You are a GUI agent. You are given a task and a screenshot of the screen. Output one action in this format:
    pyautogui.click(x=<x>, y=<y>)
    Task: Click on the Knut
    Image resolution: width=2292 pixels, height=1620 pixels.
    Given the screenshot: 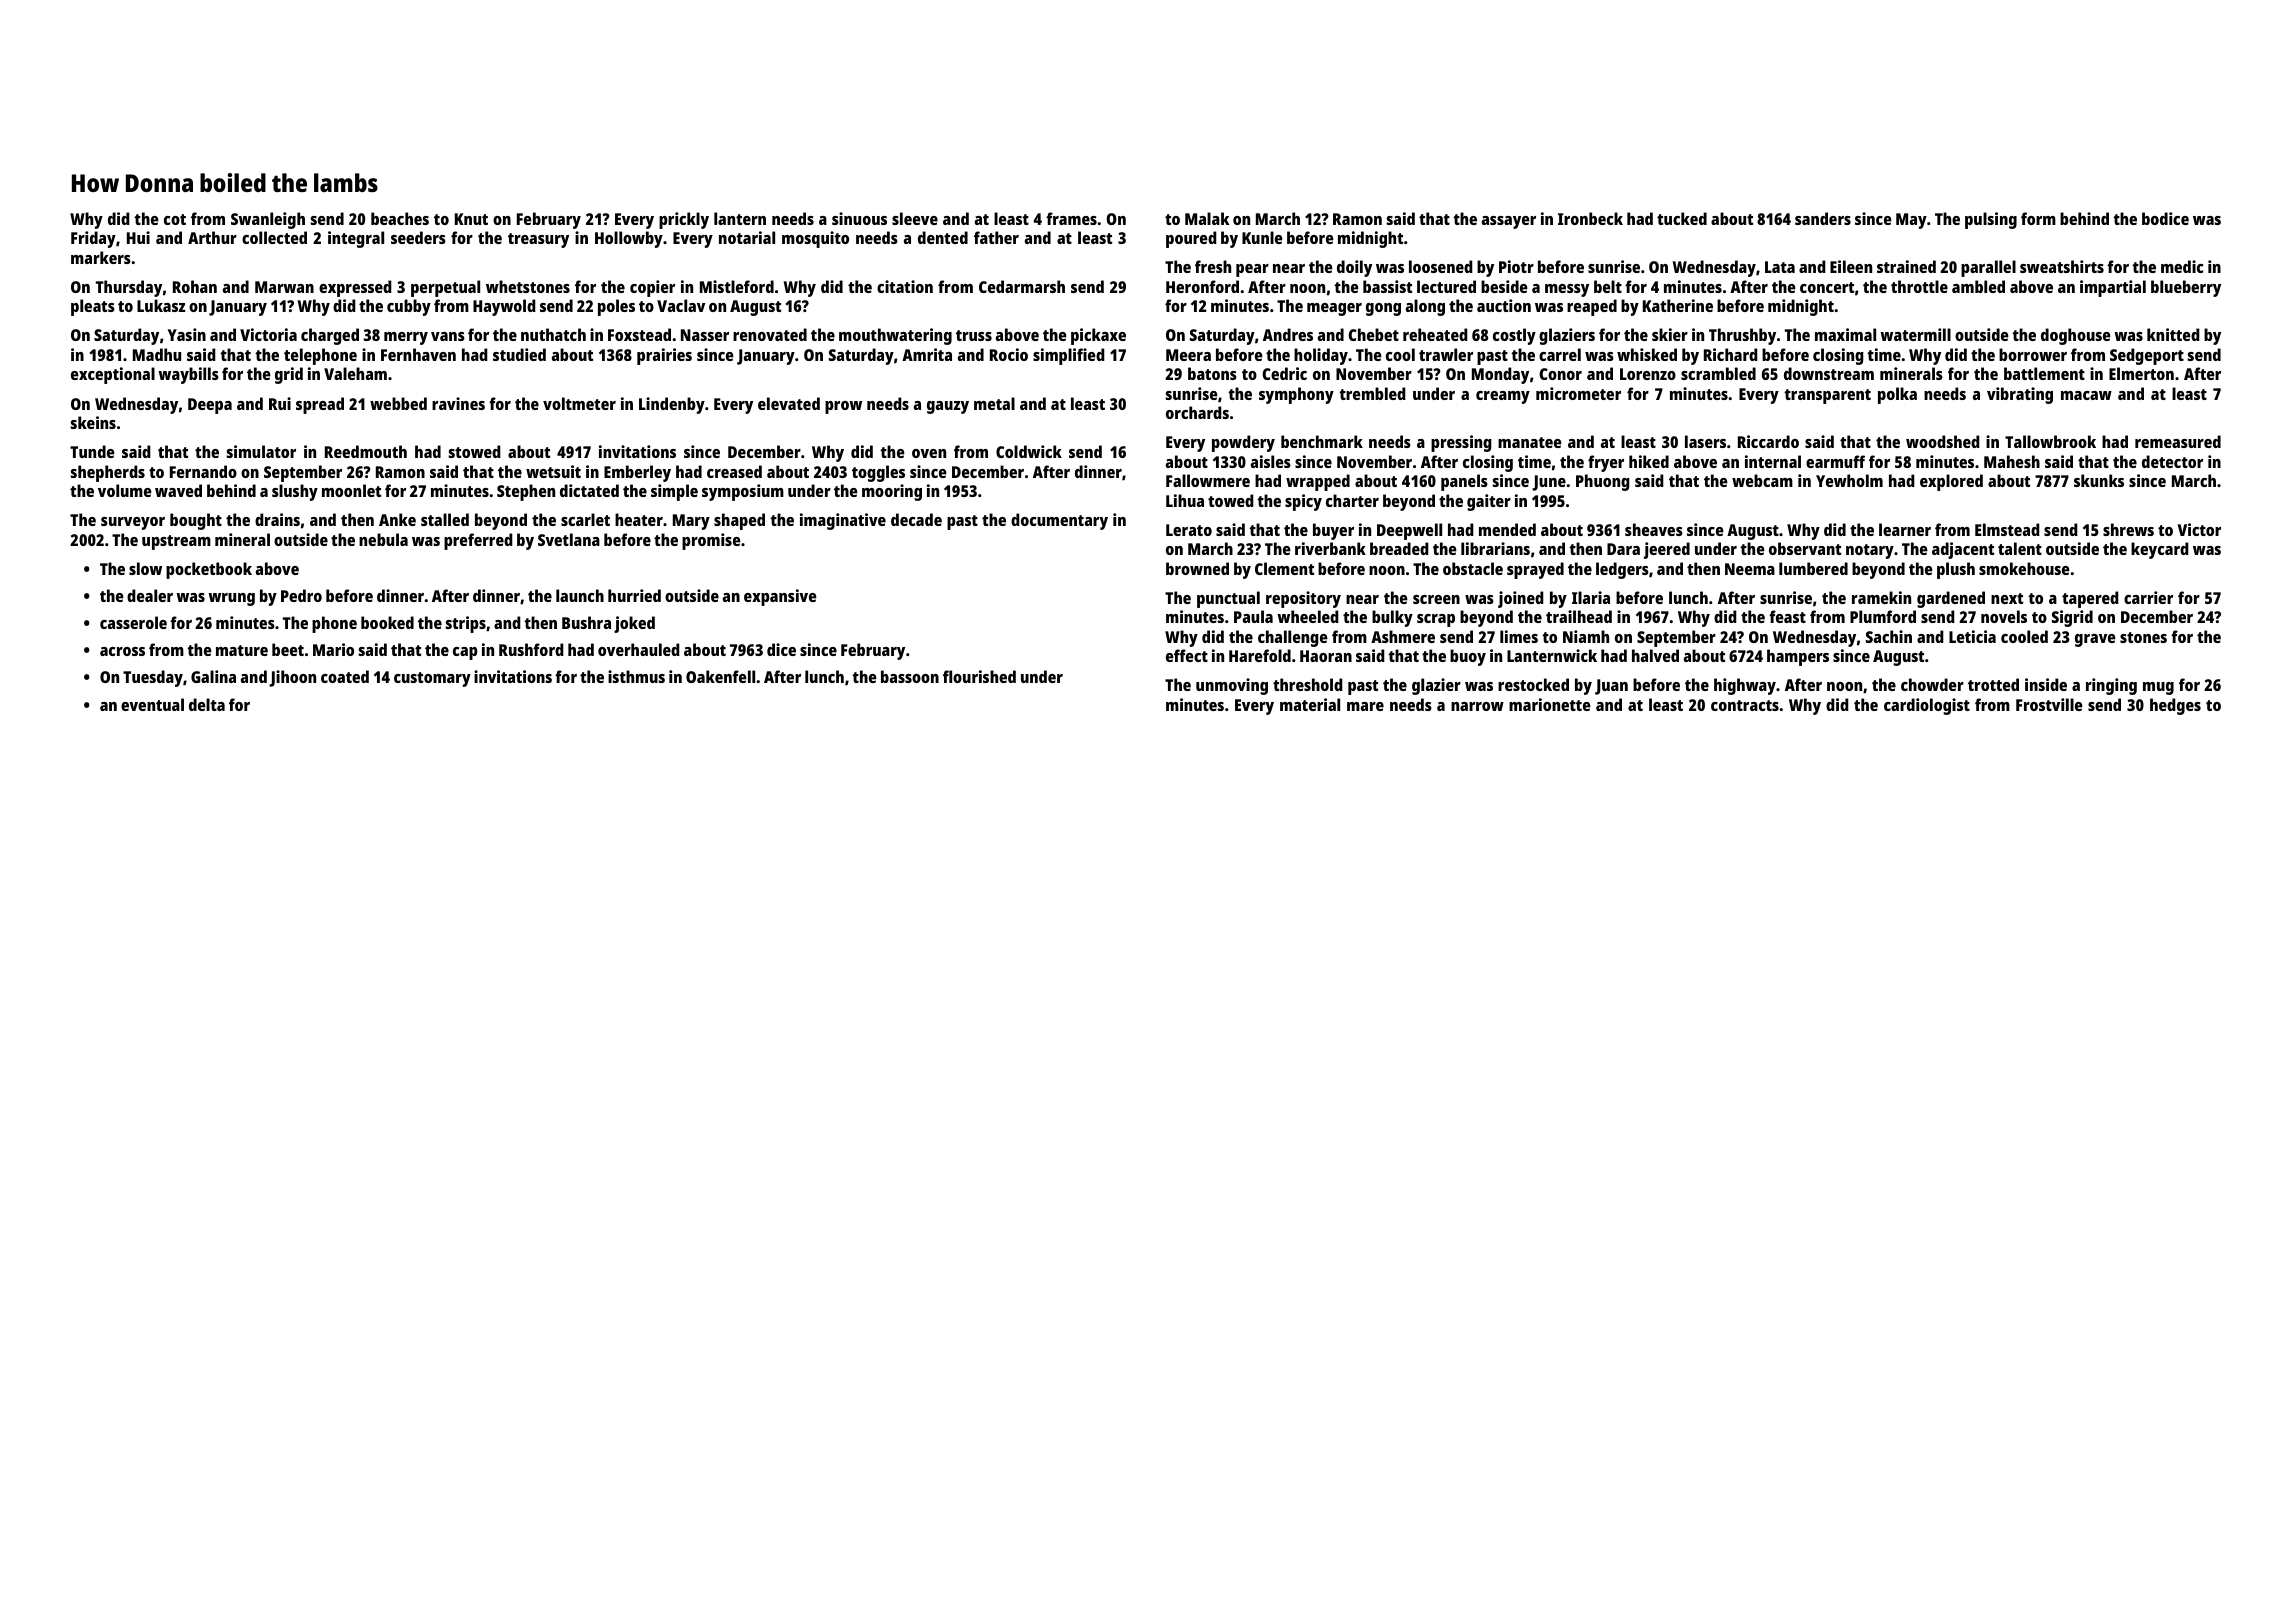 What is the action you would take?
    pyautogui.click(x=471, y=219)
